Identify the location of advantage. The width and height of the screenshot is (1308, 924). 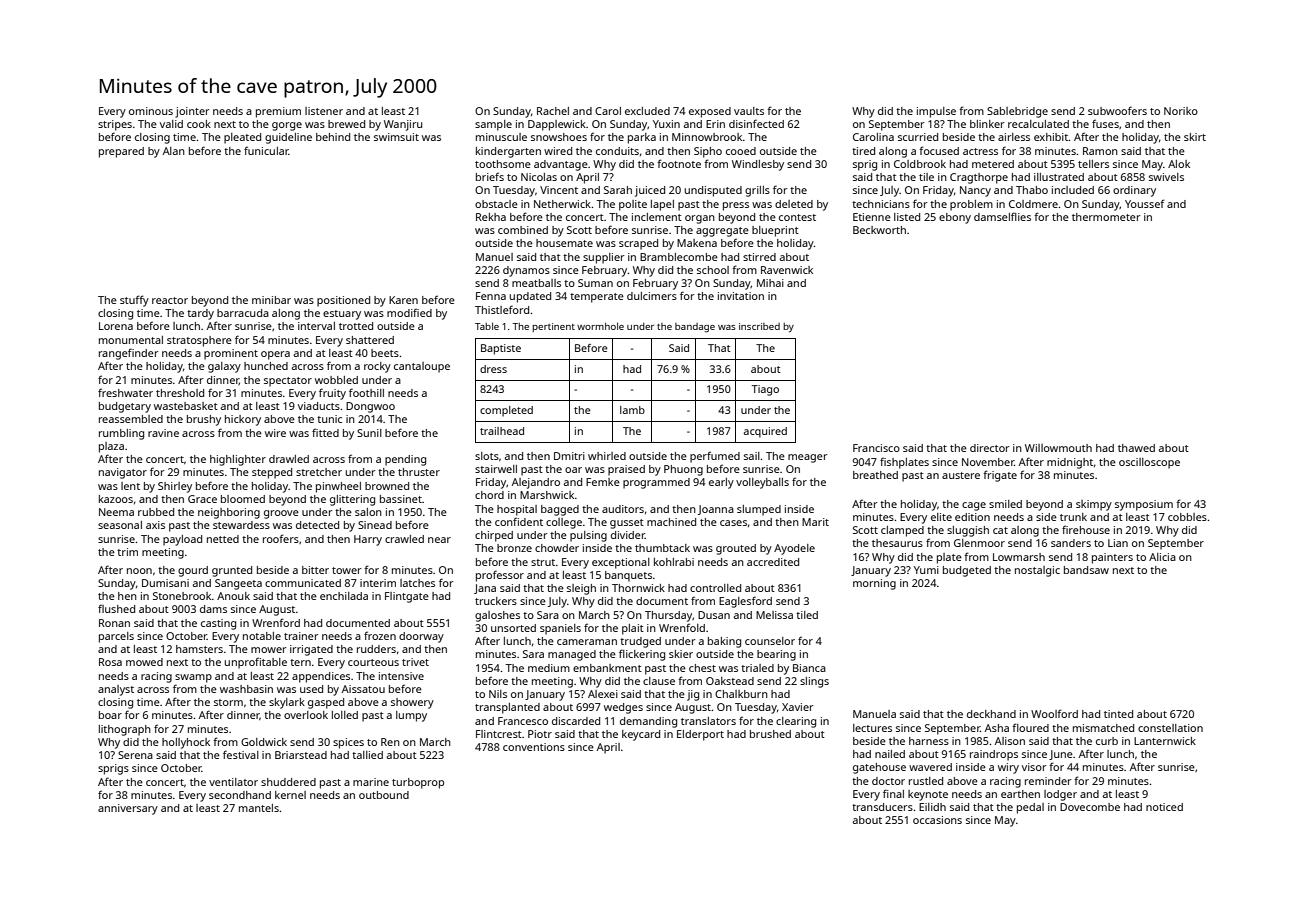
(561, 165).
